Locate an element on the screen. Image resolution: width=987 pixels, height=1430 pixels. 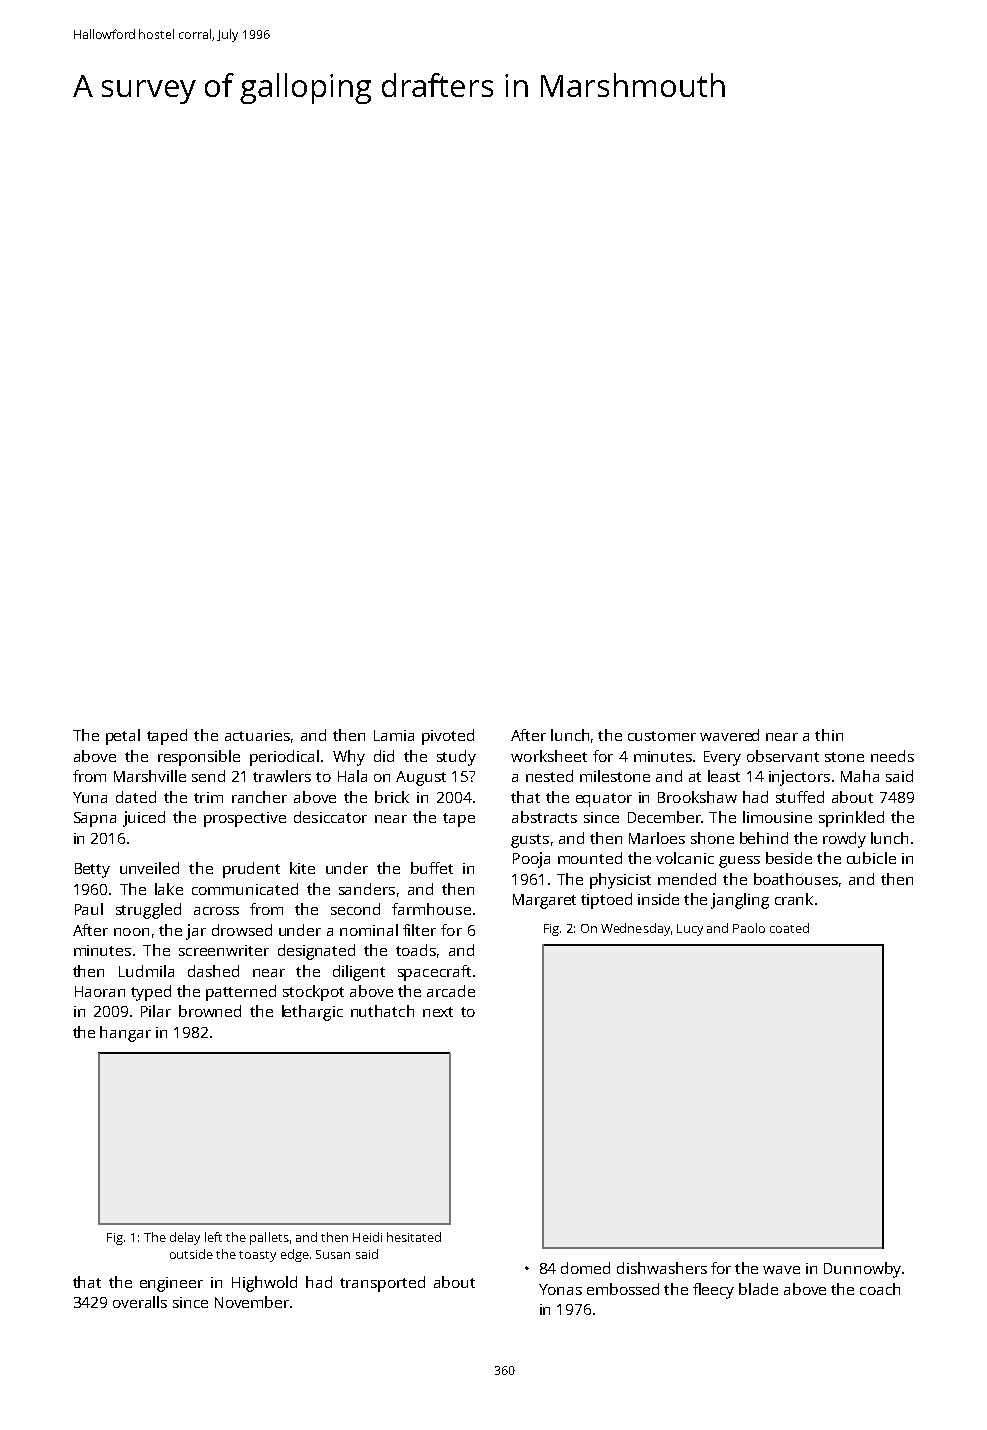
November is located at coordinates (252, 1302).
